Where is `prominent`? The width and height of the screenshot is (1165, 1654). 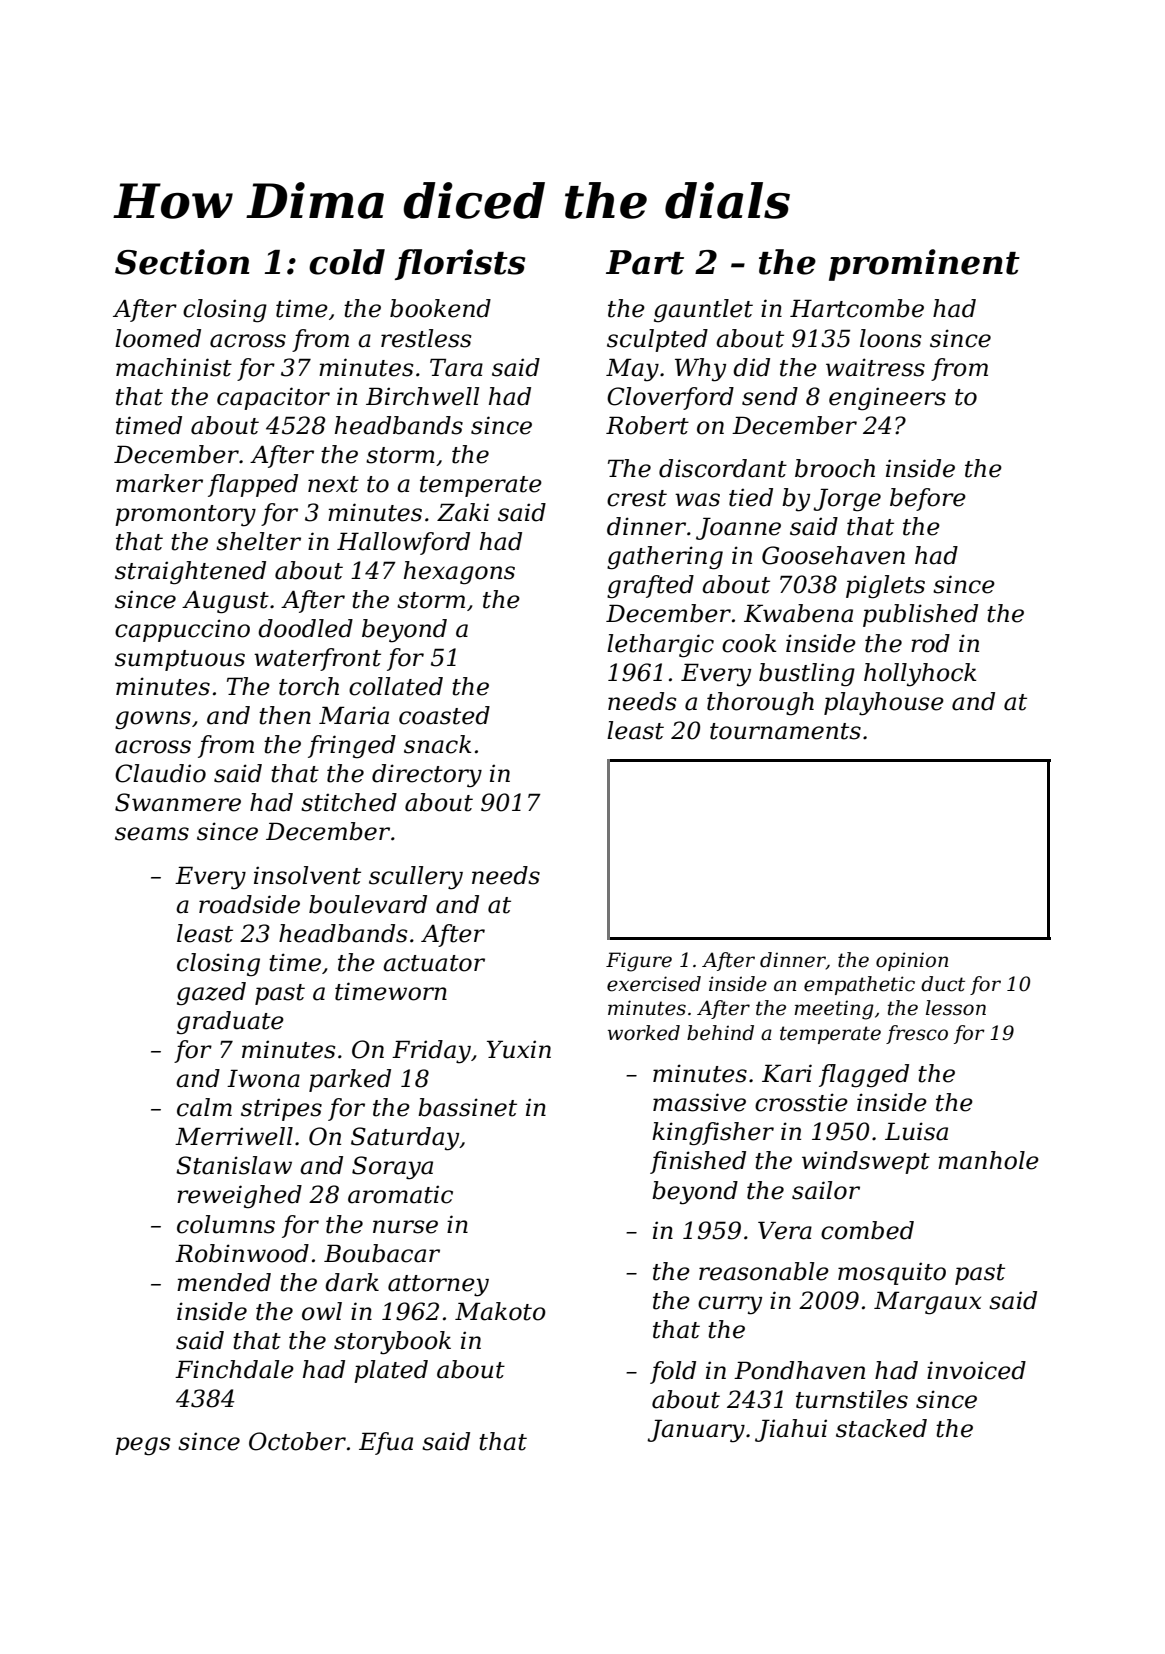 prominent is located at coordinates (924, 265).
